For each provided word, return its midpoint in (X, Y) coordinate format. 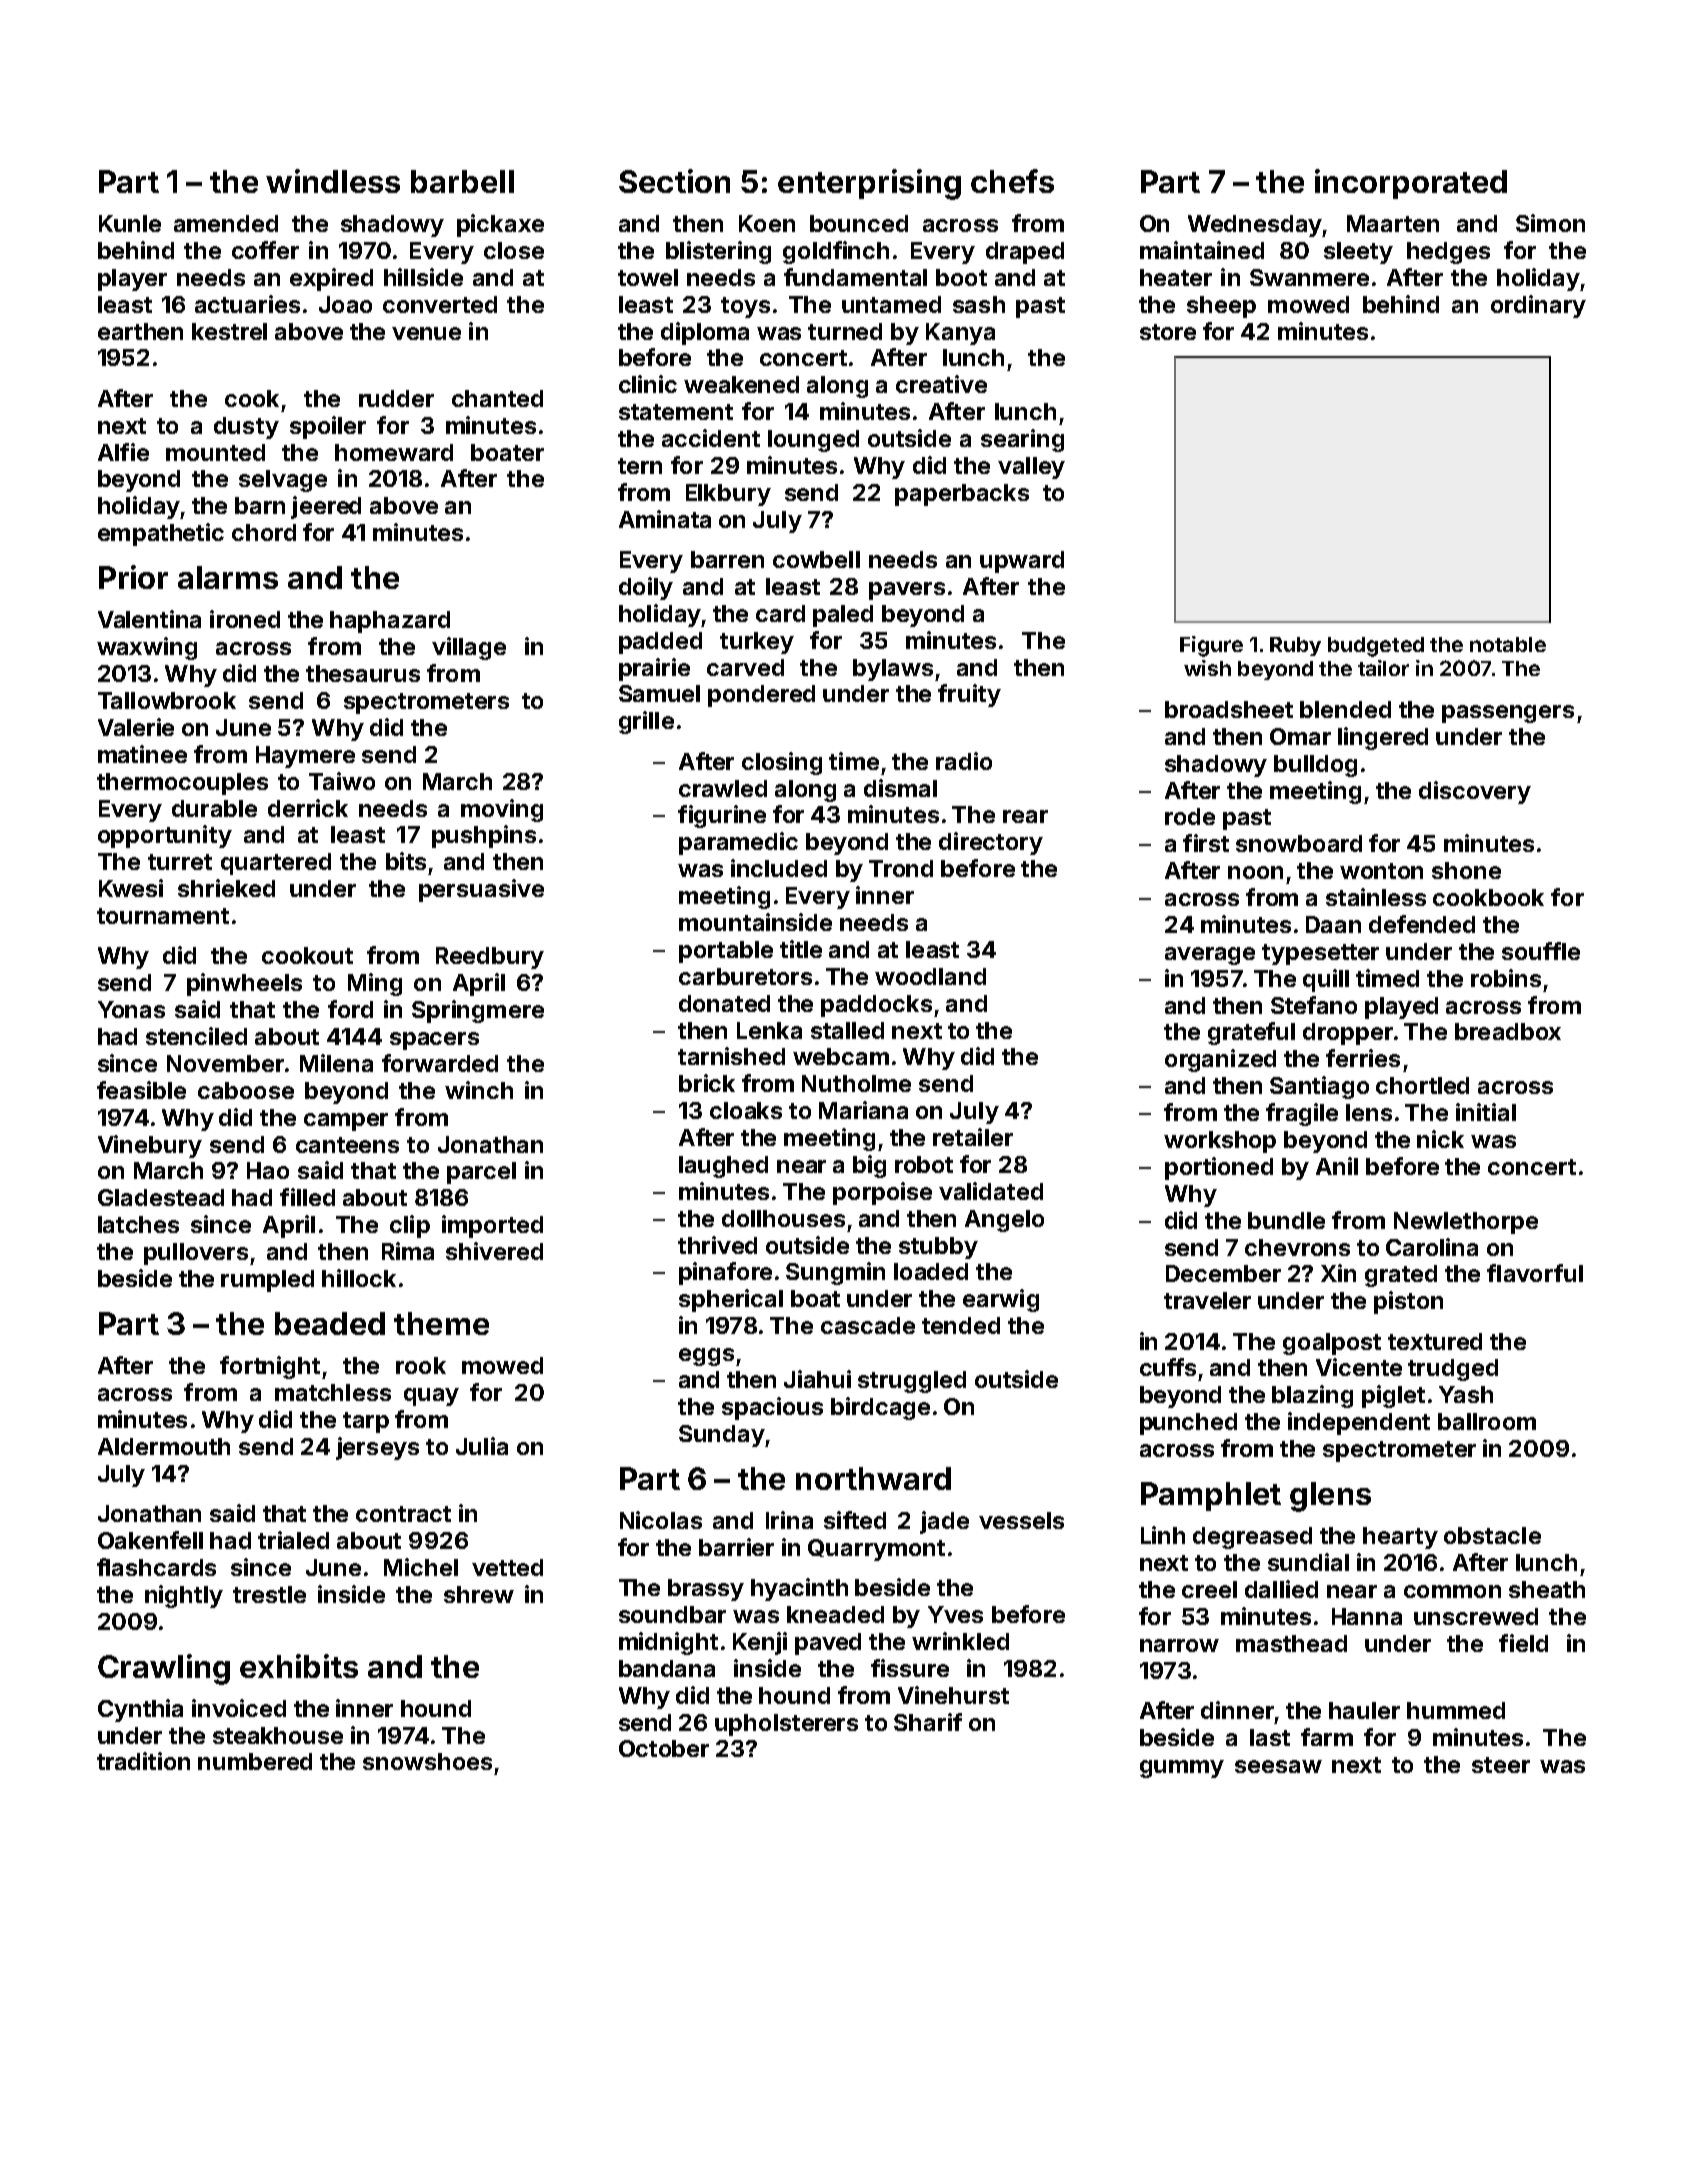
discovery (1475, 792)
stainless (1376, 897)
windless (333, 181)
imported (492, 1226)
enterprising (869, 184)
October (664, 1748)
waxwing (147, 648)
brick (707, 1083)
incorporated (1411, 184)
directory (991, 843)
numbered (255, 1761)
